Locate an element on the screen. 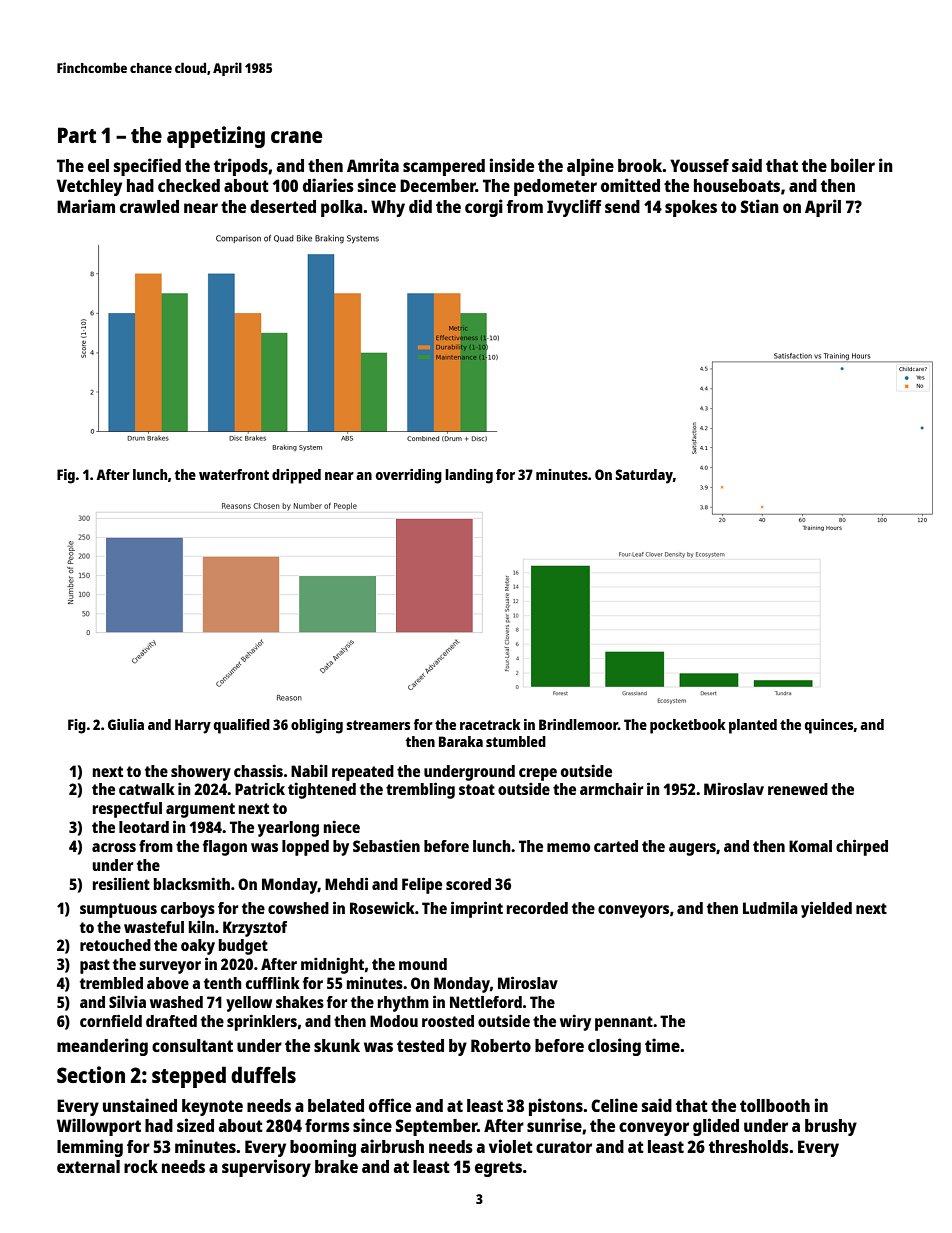 The height and width of the screenshot is (1233, 952). qualified is located at coordinates (242, 726).
